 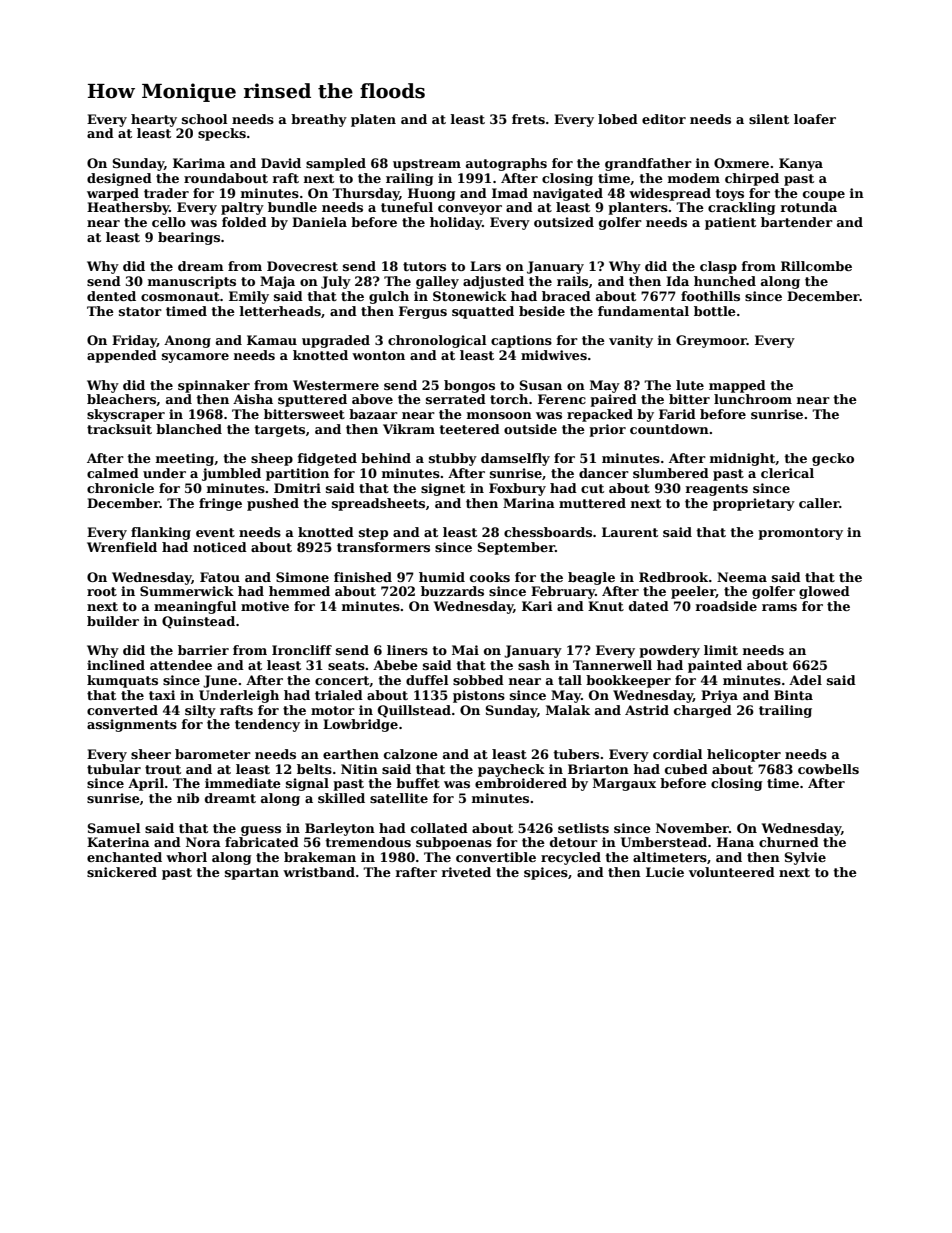 What do you see at coordinates (510, 193) in the screenshot?
I see `Imad` at bounding box center [510, 193].
